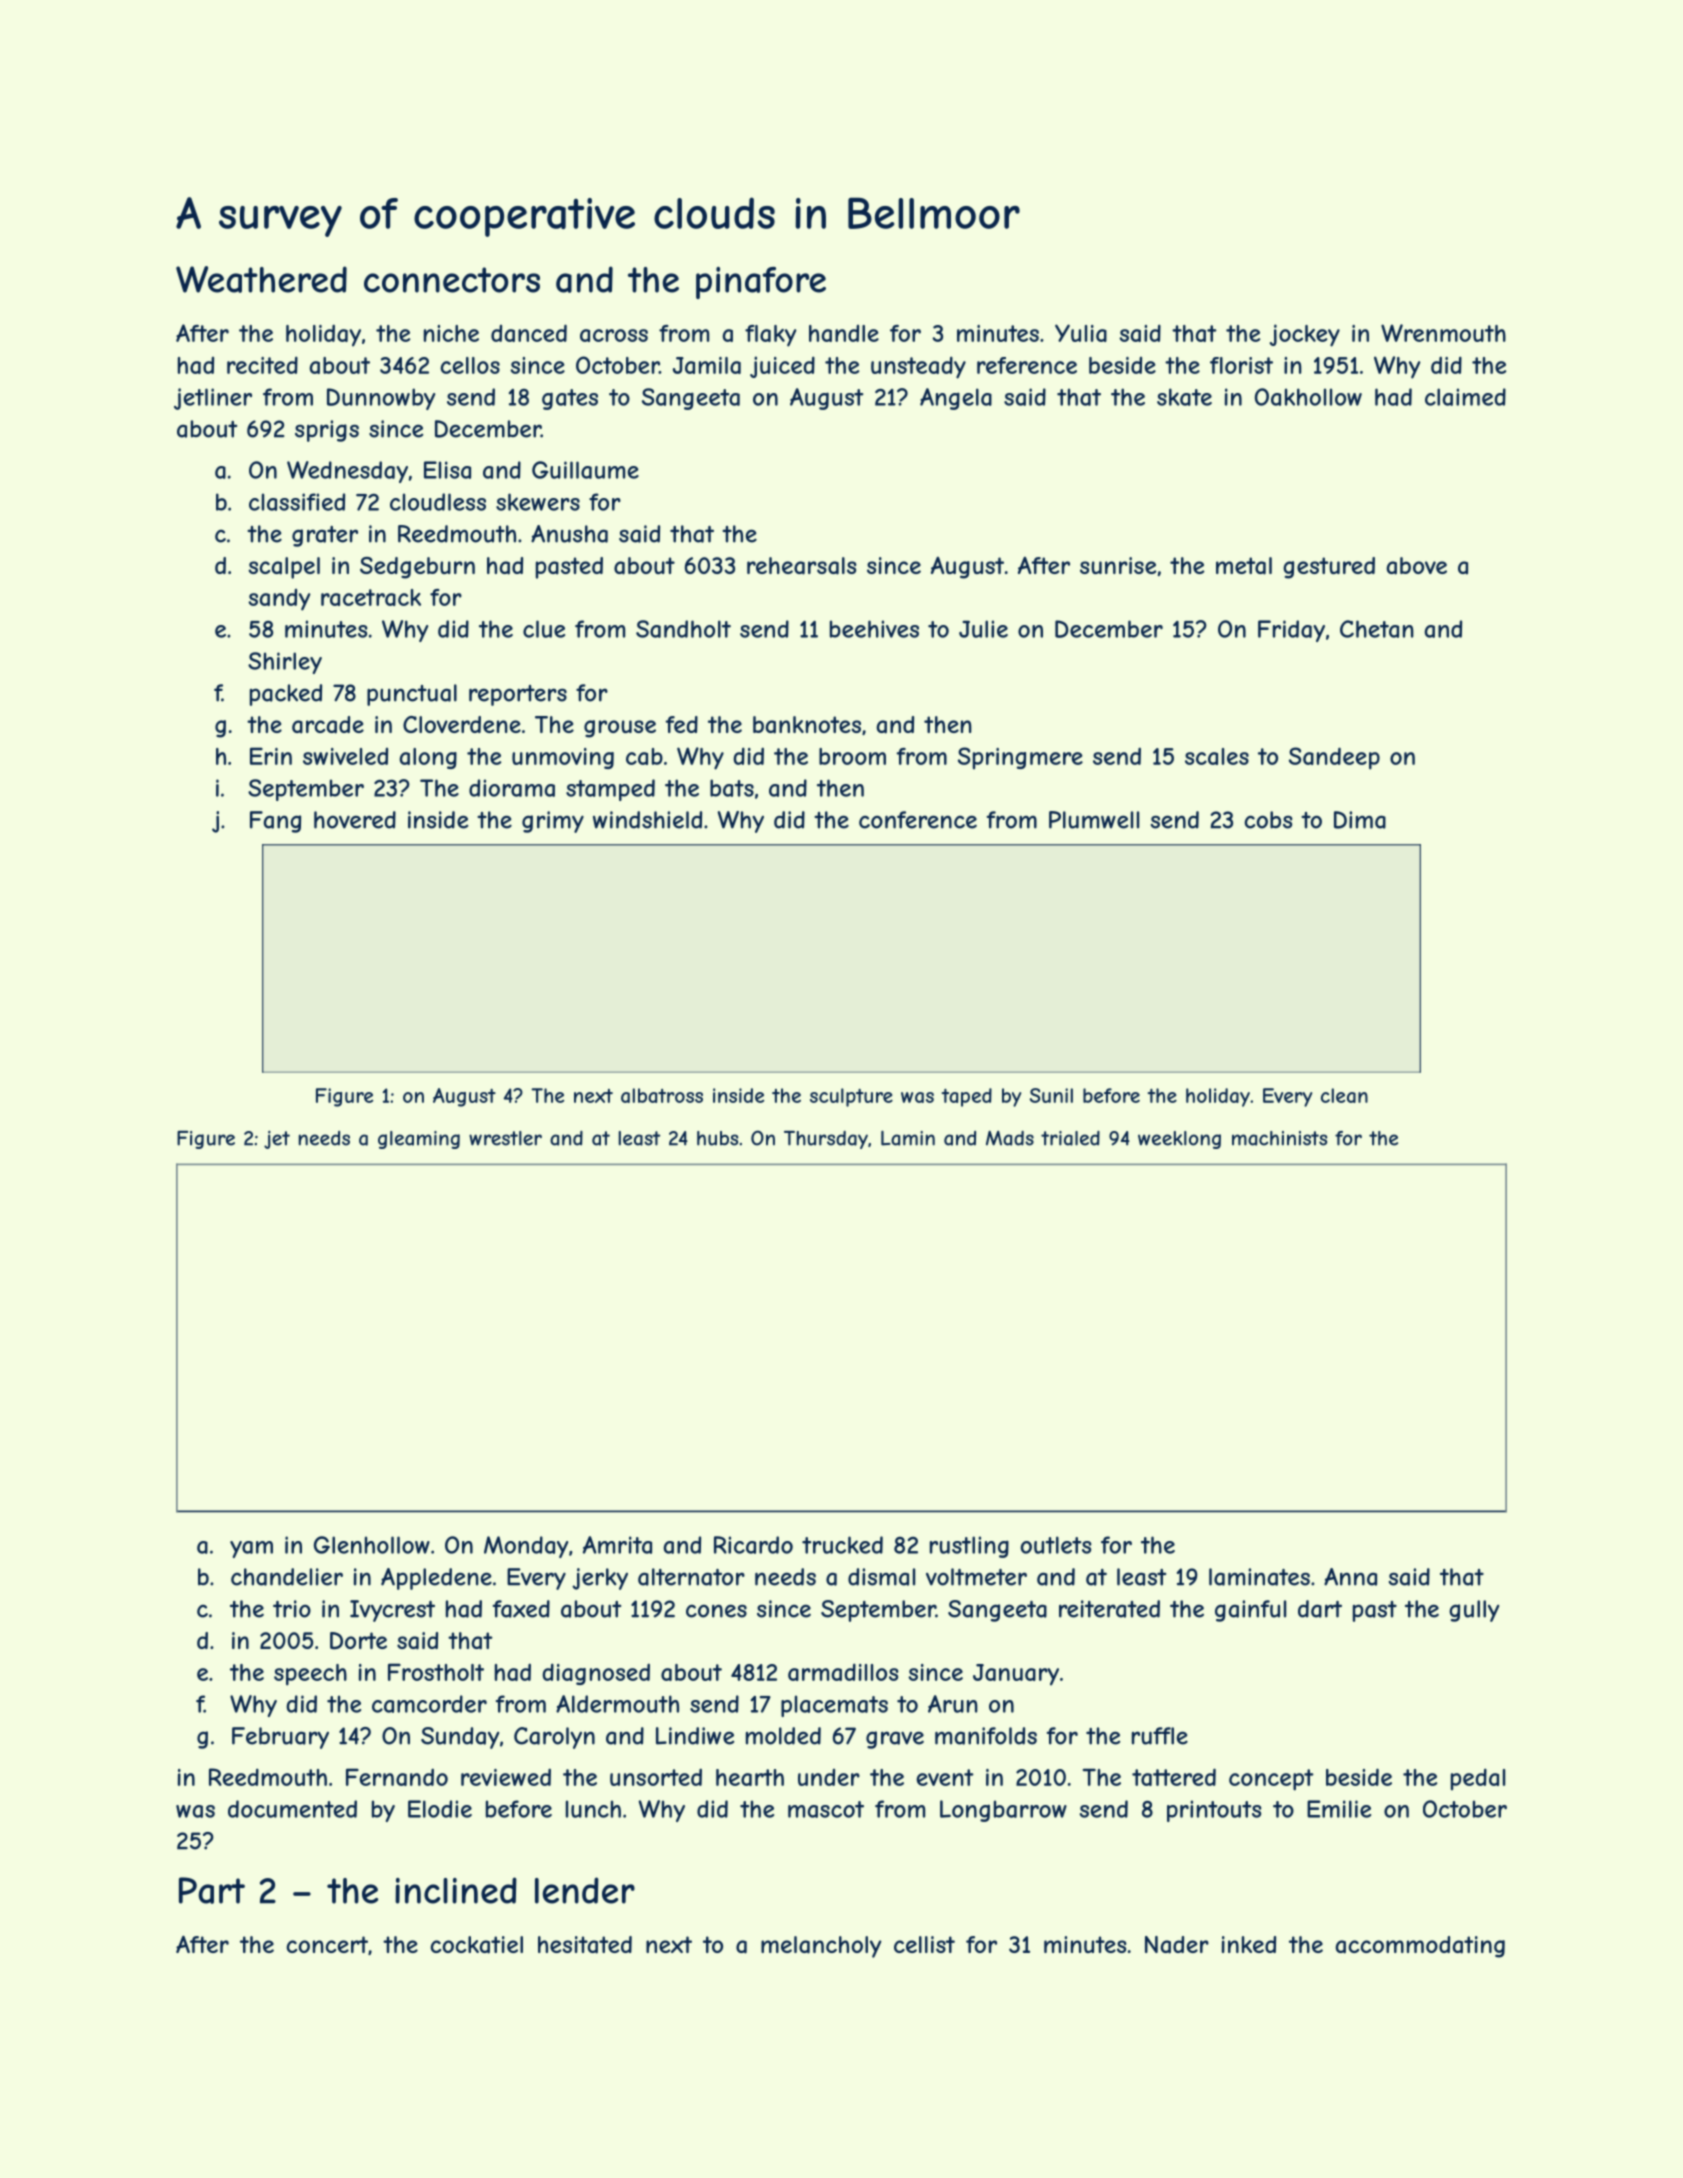  Describe the element at coordinates (438, 502) in the screenshot. I see `cloudless` at that location.
